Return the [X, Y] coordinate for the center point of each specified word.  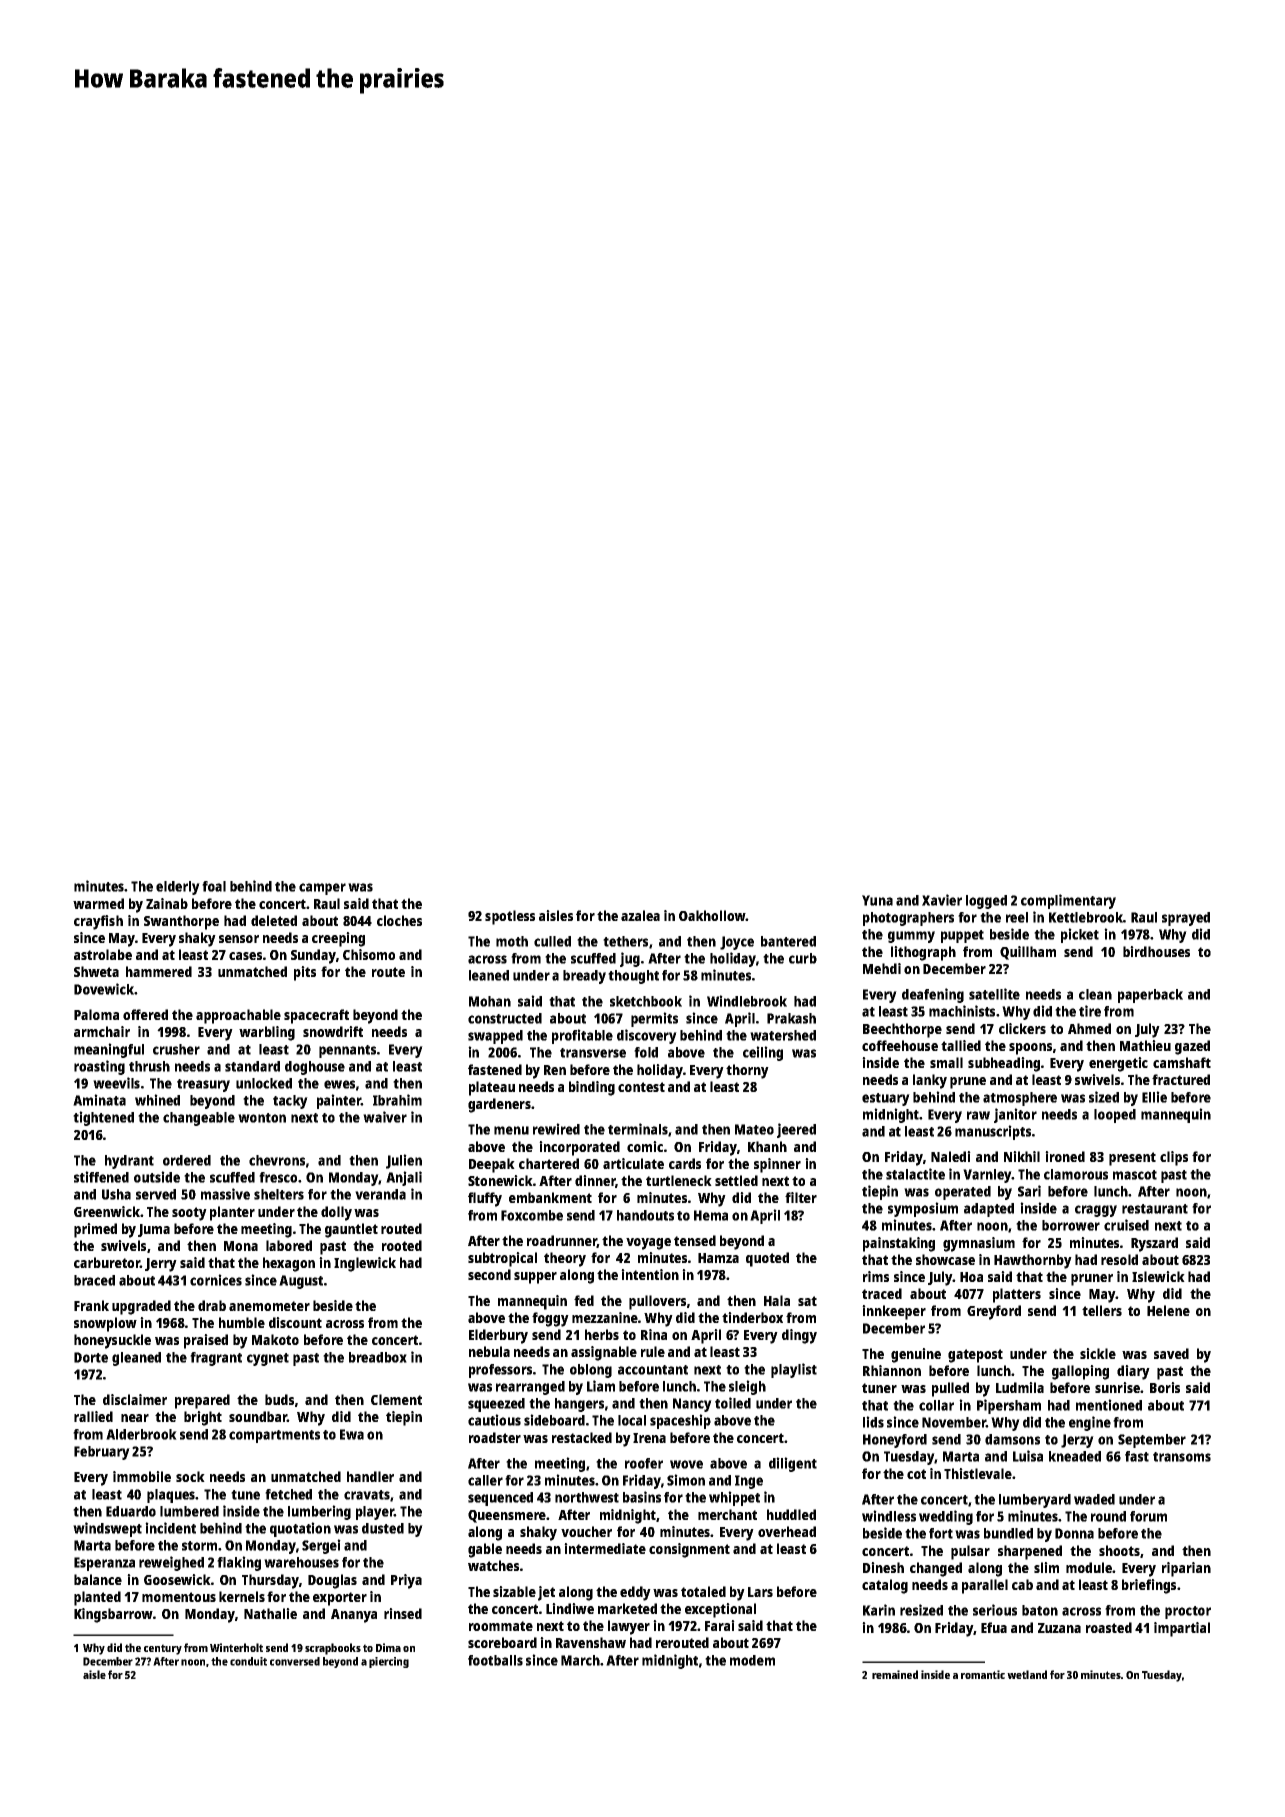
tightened [103, 1118]
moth [512, 941]
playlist [794, 1370]
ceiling [763, 1053]
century [163, 1649]
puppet [962, 936]
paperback [1150, 996]
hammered [159, 971]
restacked [582, 1437]
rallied [93, 1416]
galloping [1080, 1372]
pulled [950, 1389]
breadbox [378, 1357]
